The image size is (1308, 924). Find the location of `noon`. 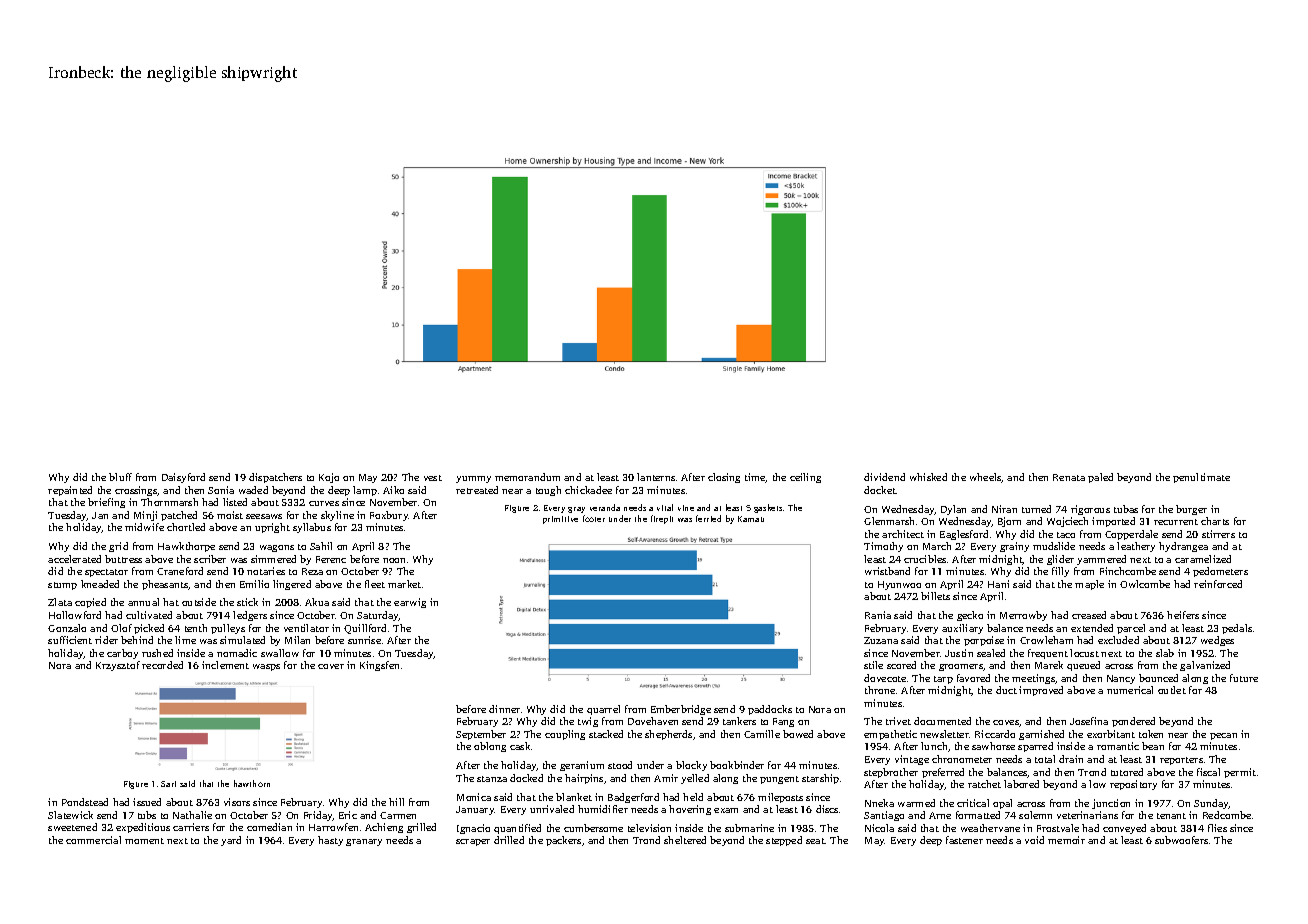

noon is located at coordinates (394, 560).
